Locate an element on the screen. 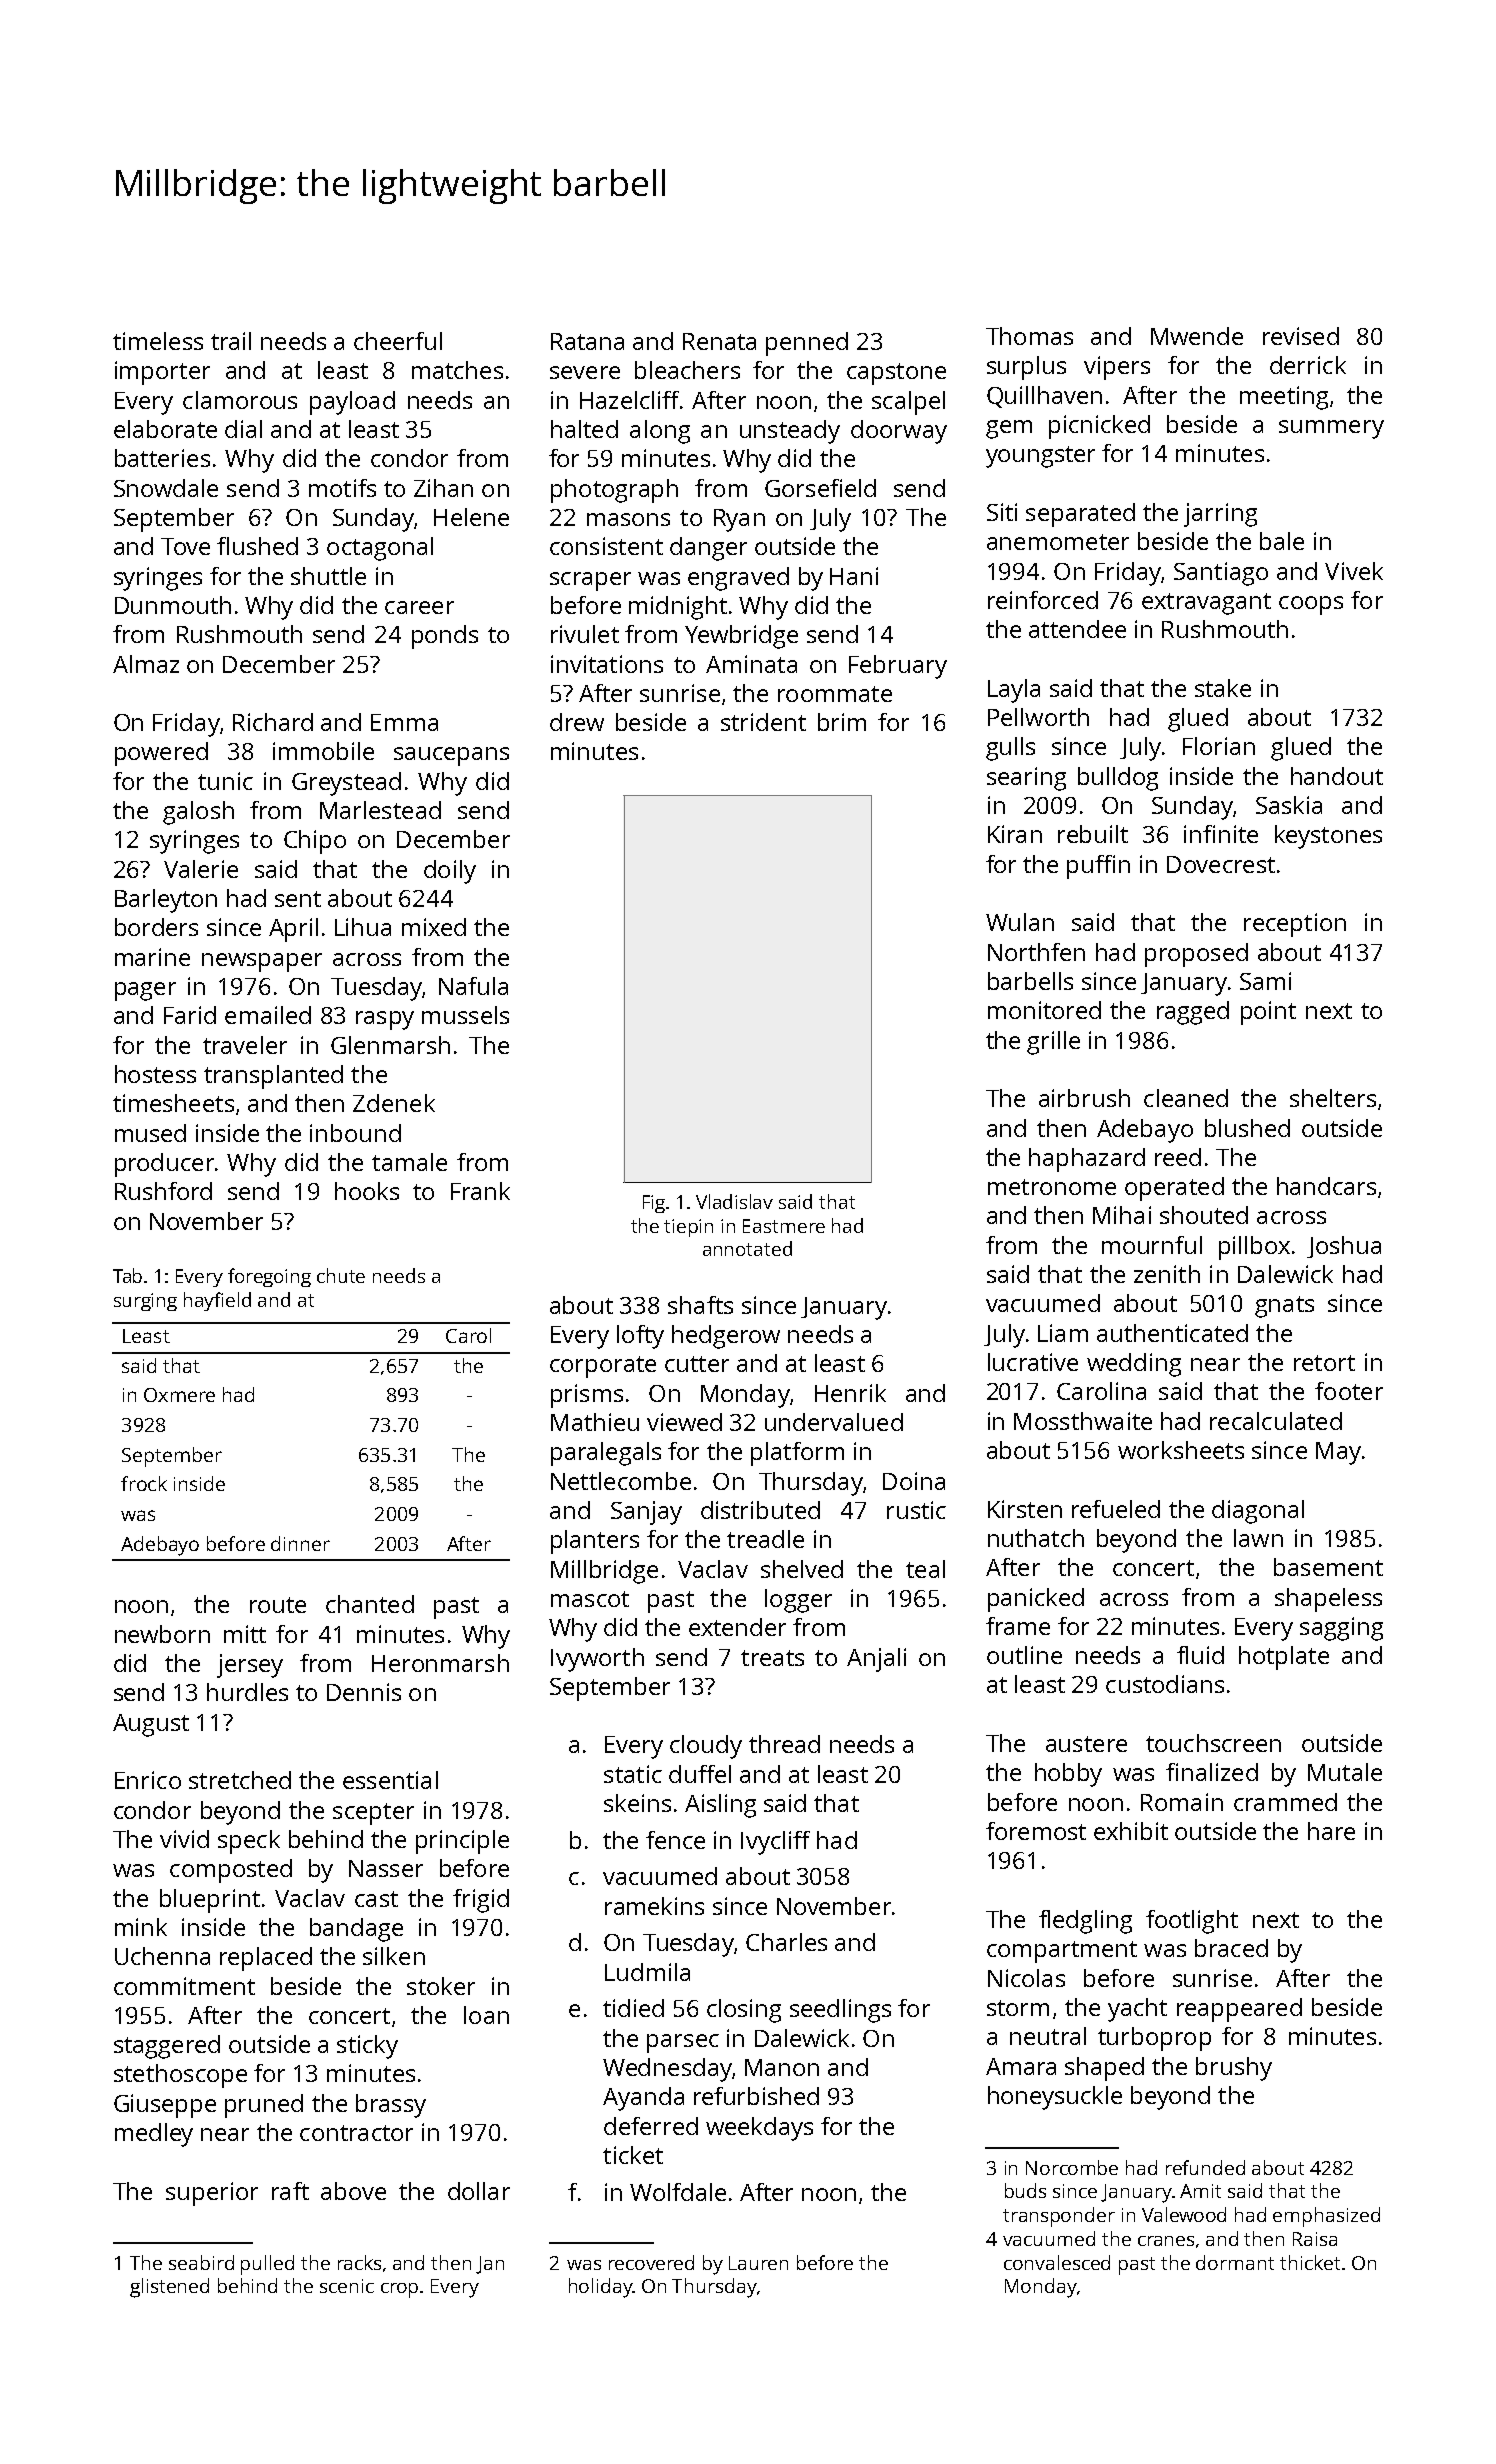  bleachers is located at coordinates (687, 370).
